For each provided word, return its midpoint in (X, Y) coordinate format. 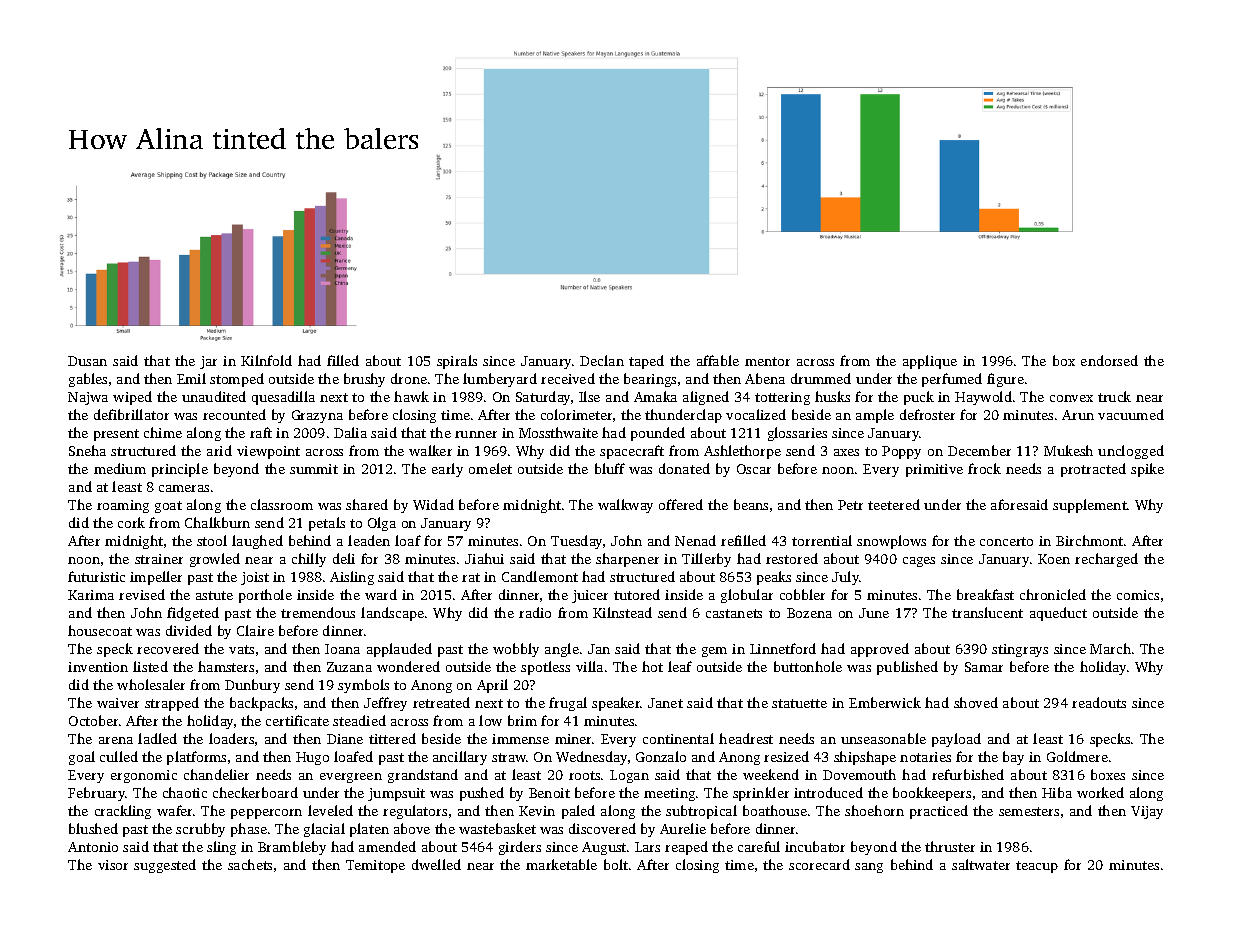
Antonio (93, 847)
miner (573, 739)
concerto (1006, 541)
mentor (767, 361)
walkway (625, 506)
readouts (1099, 702)
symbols (363, 686)
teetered (894, 504)
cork (131, 522)
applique (930, 362)
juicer (590, 596)
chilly (309, 560)
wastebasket (497, 828)
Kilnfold (266, 360)
